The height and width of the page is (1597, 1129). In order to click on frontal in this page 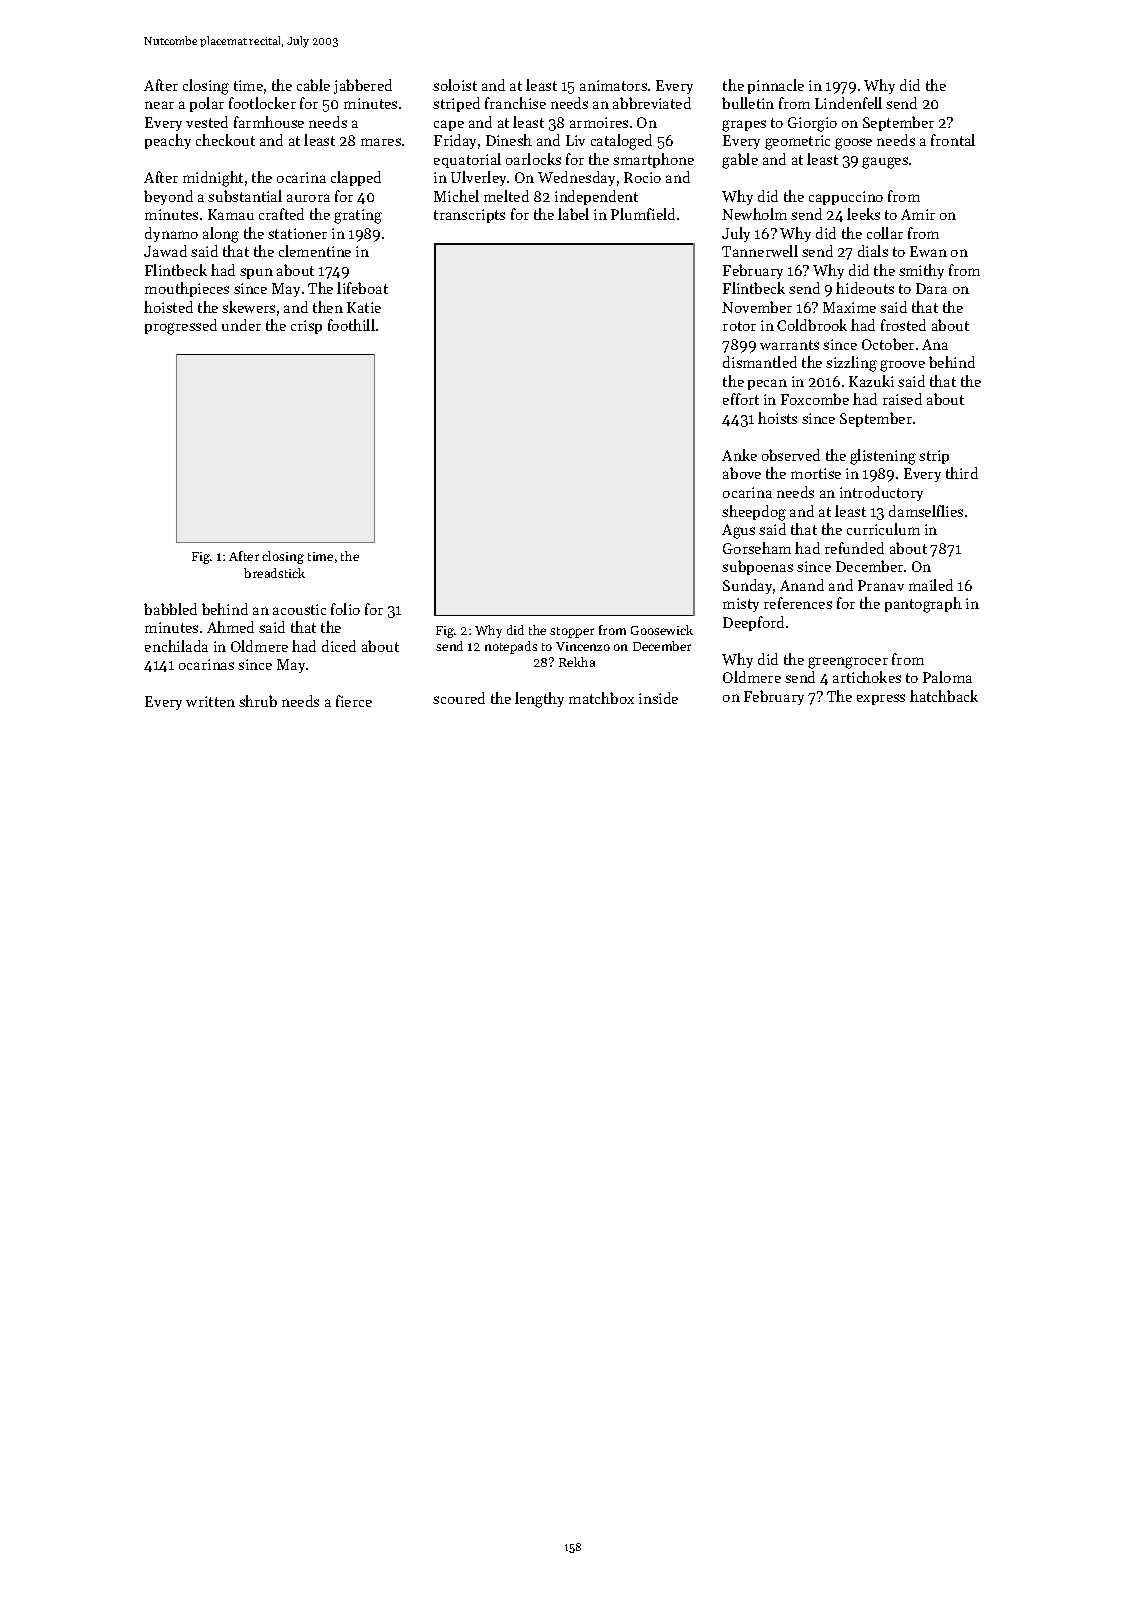, I will do `click(953, 140)`.
